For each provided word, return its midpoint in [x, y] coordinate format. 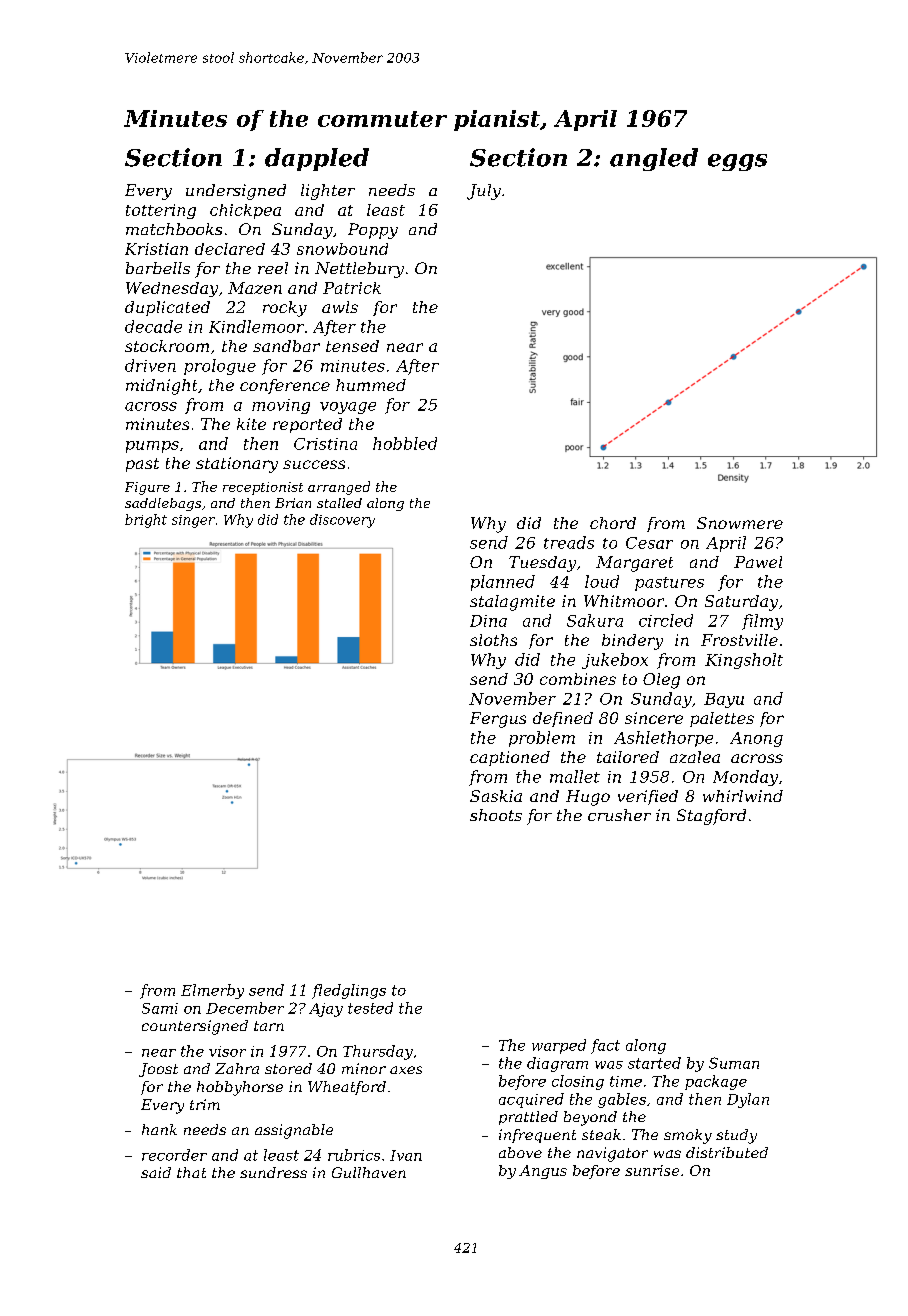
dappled [317, 159]
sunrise [652, 1170]
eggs [737, 162]
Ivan [406, 1155]
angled [654, 159]
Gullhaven [369, 1172]
